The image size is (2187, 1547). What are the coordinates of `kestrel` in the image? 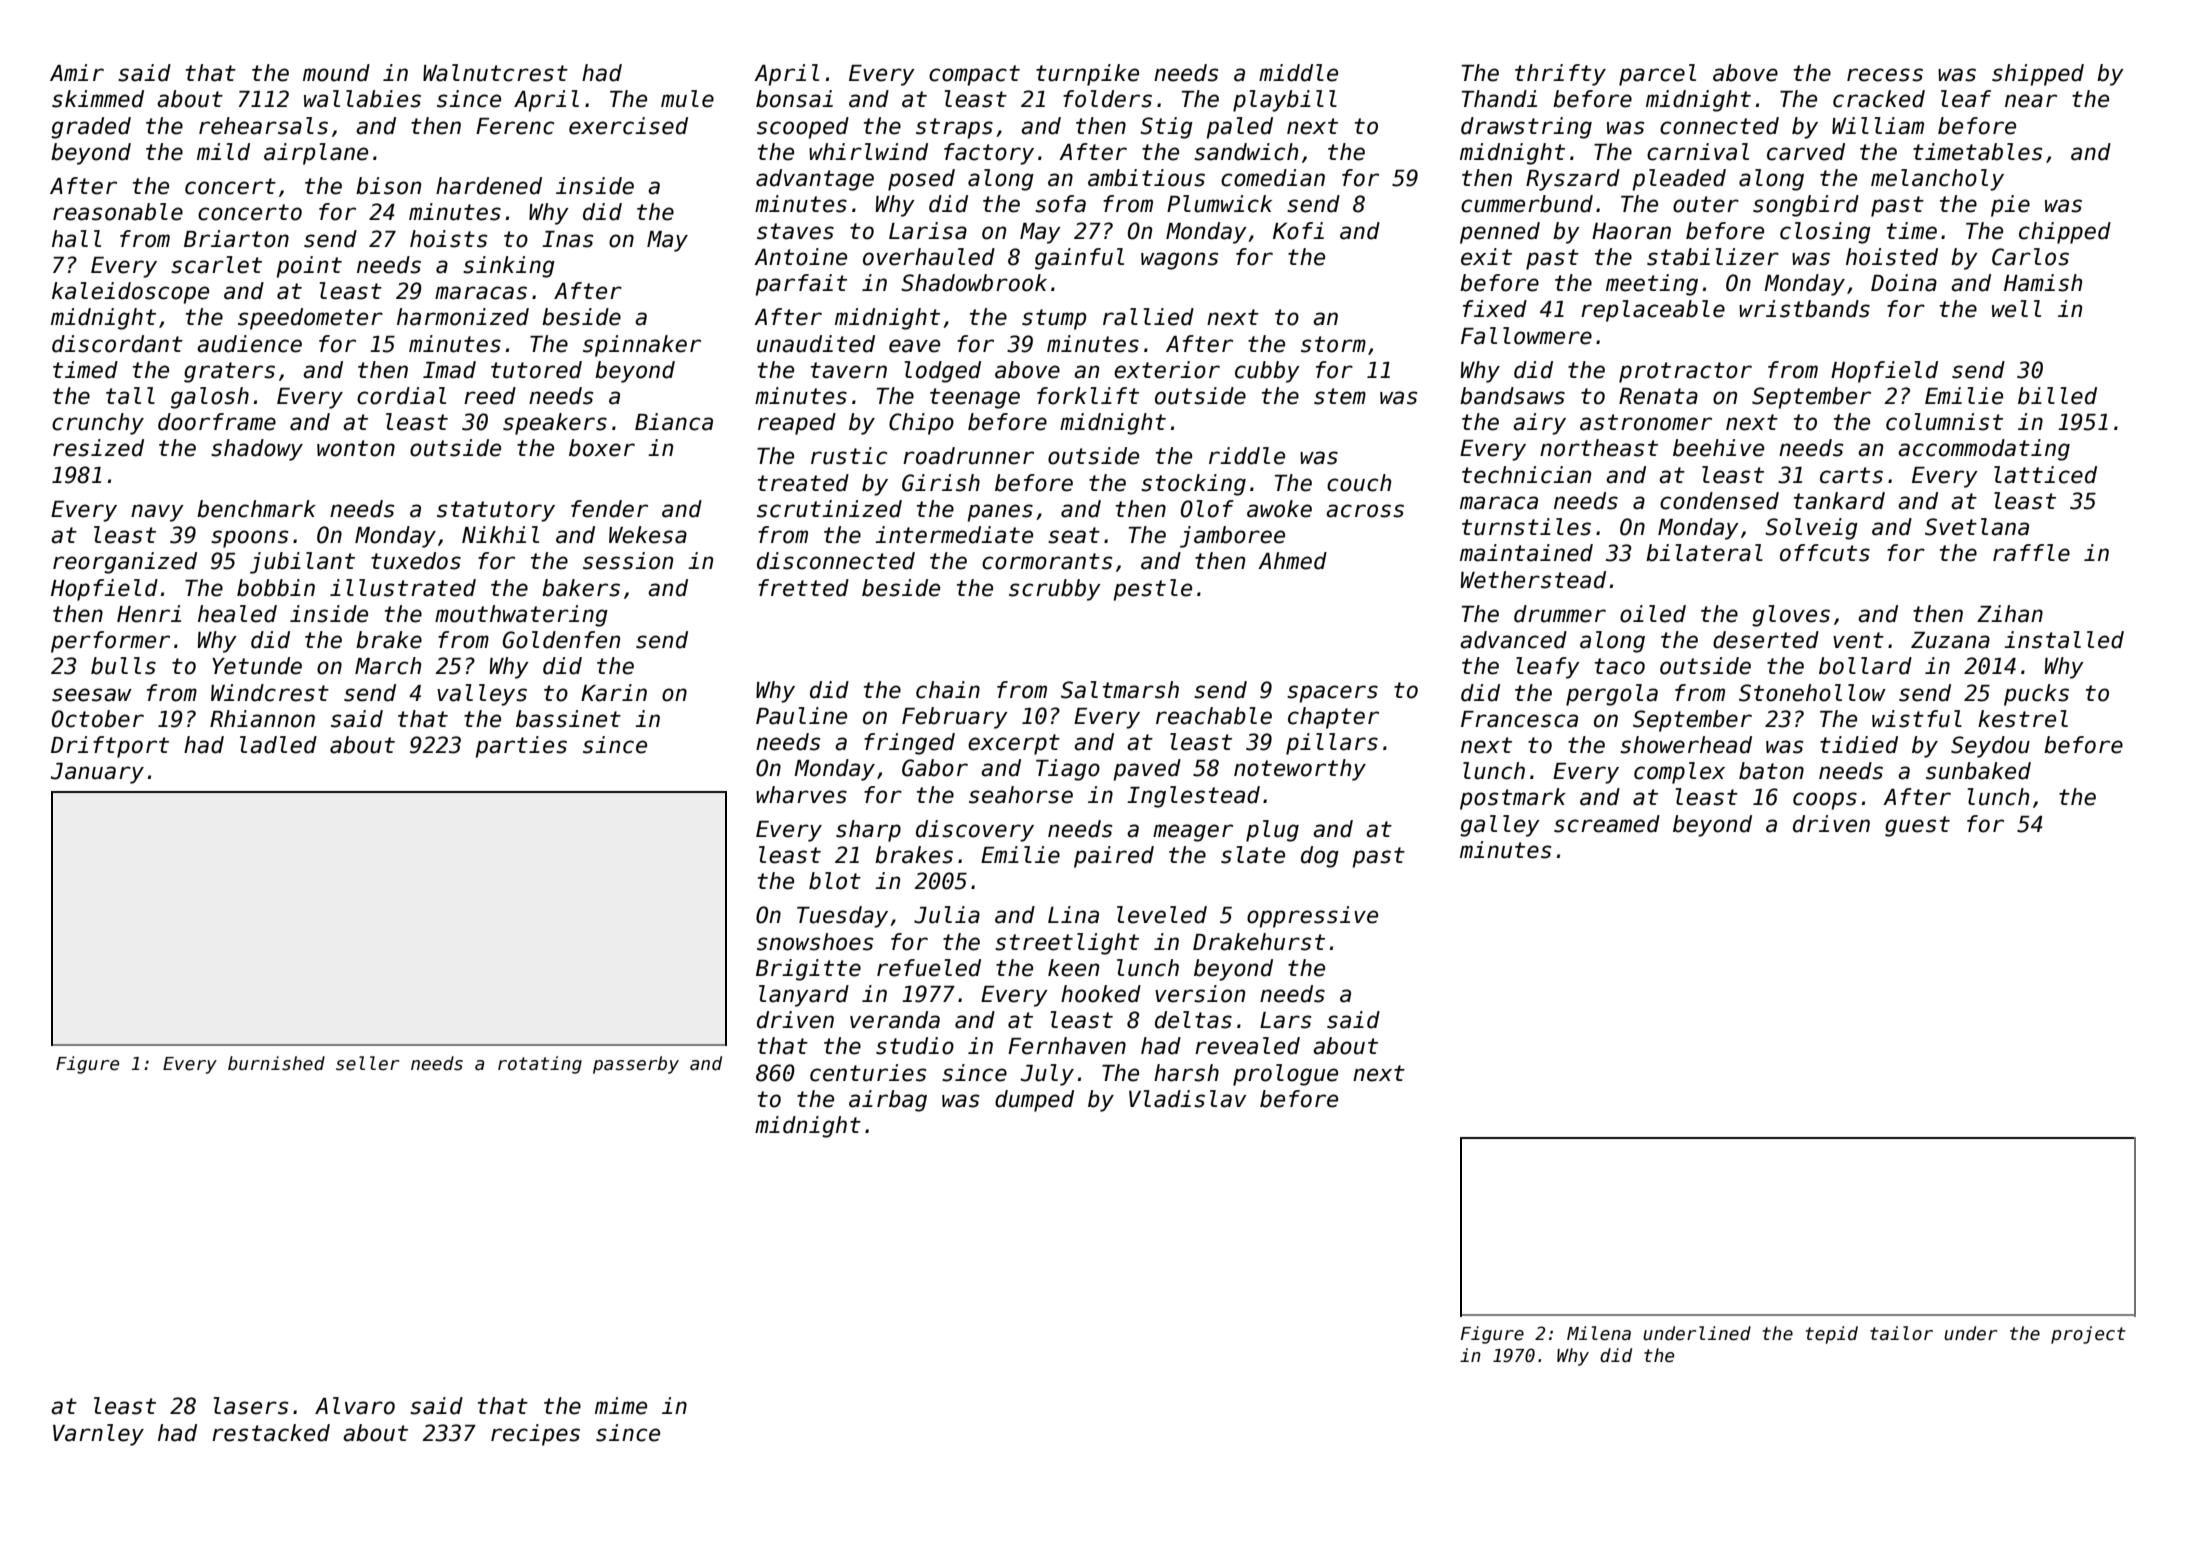 It's located at (2023, 719).
